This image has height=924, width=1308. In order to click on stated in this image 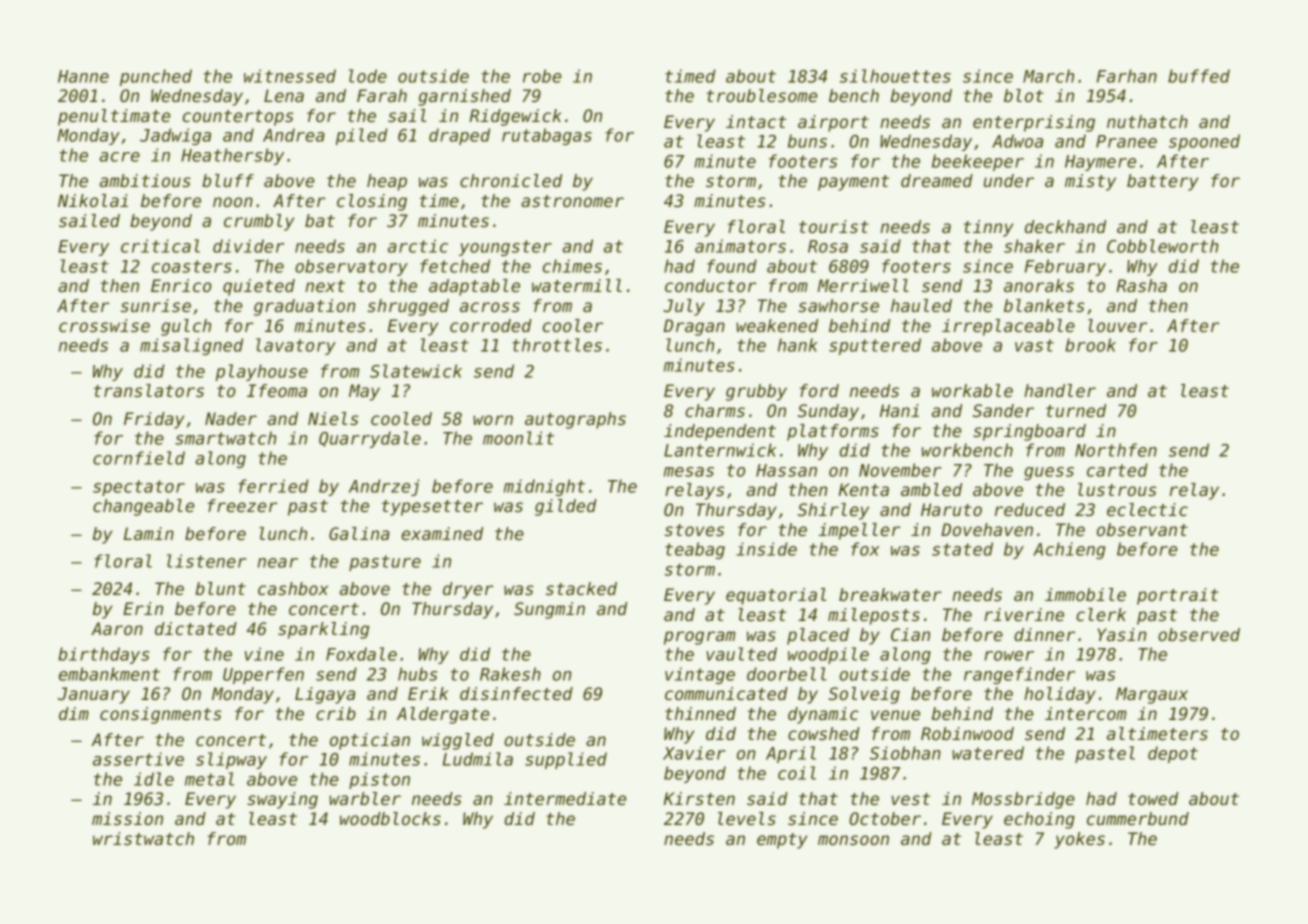, I will do `click(962, 549)`.
